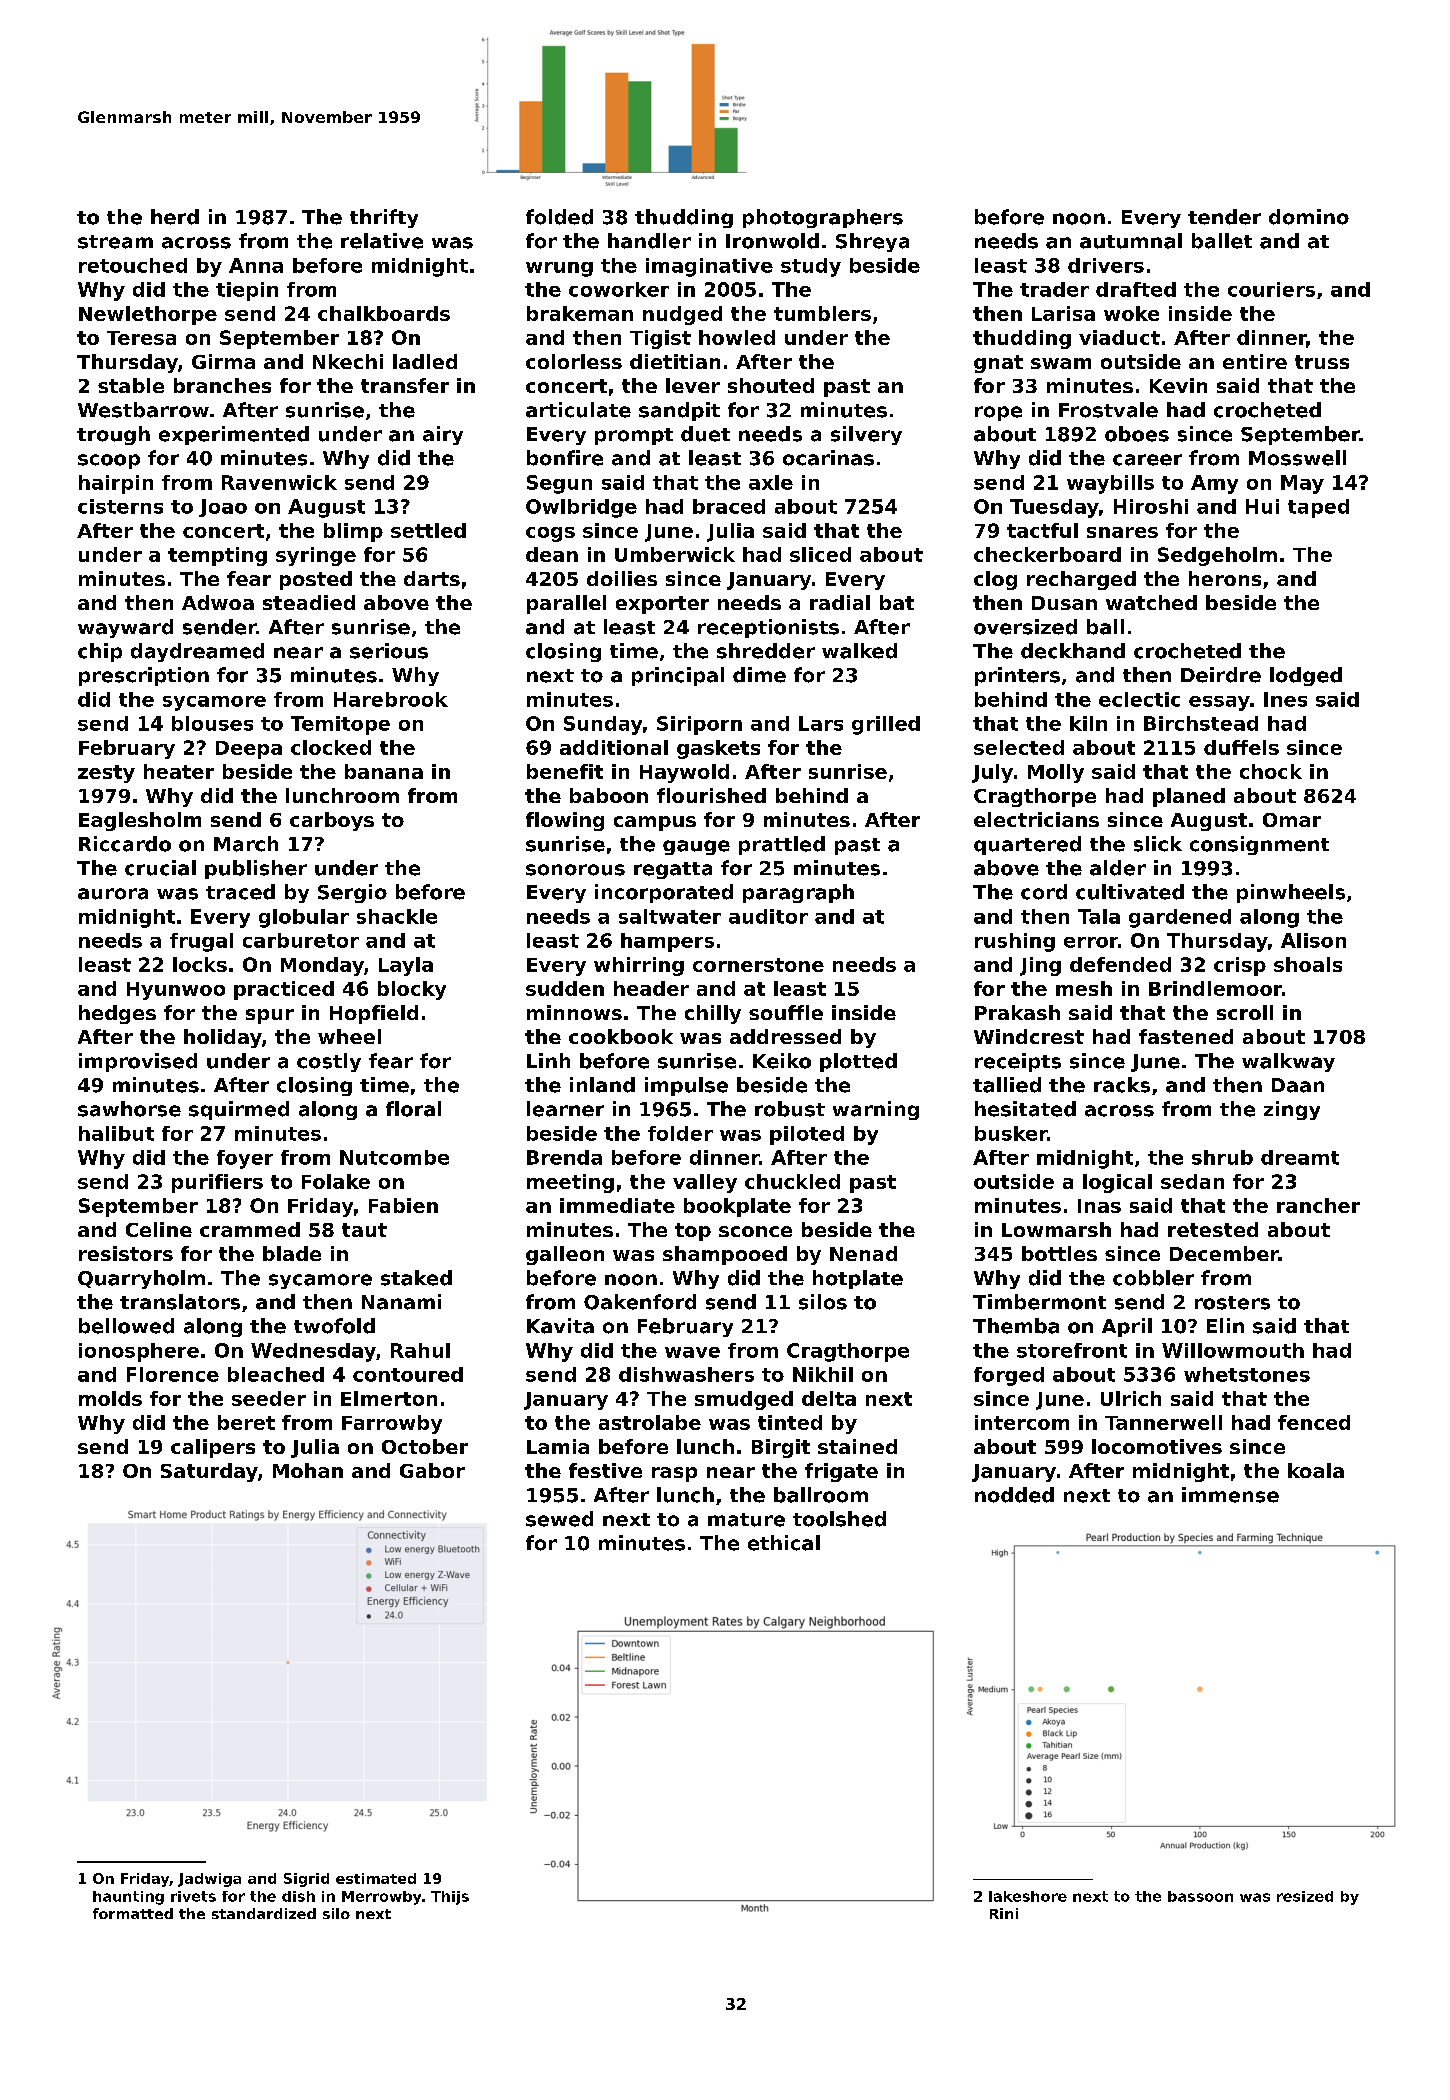 The height and width of the document is (2100, 1450). I want to click on herons, so click(1225, 578).
